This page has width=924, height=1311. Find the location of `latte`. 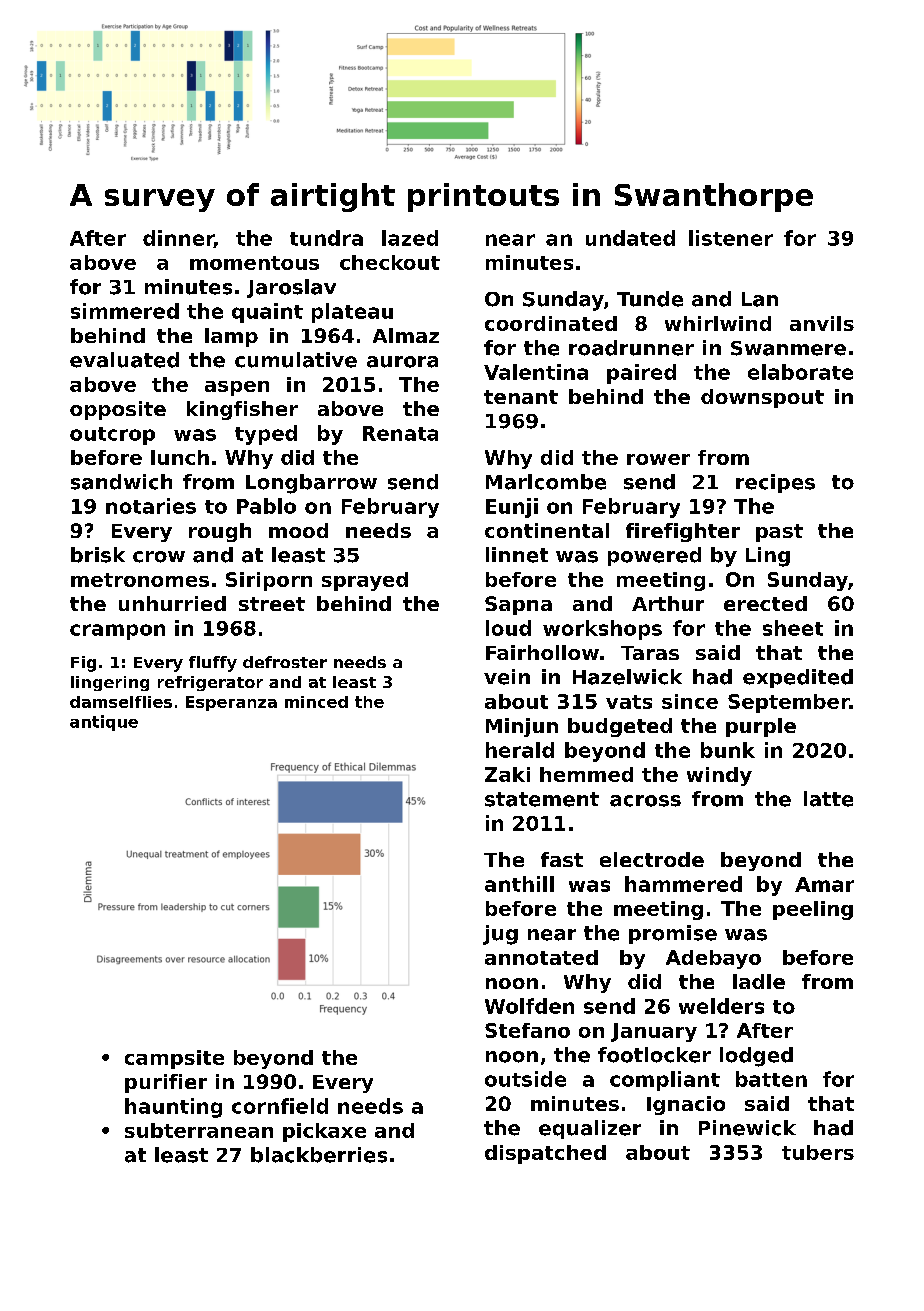

latte is located at coordinates (828, 799).
